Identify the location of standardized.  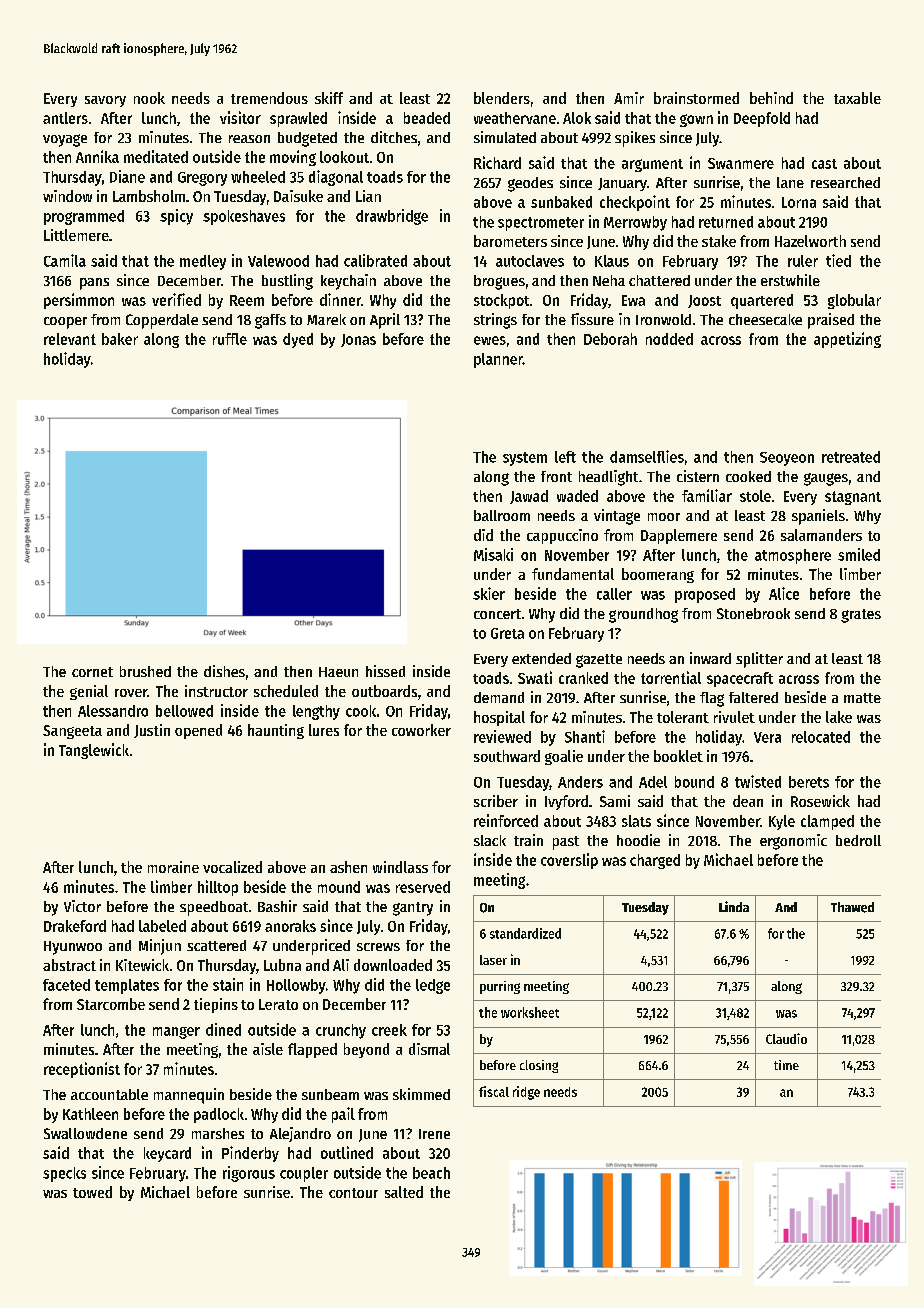
(525, 933).
